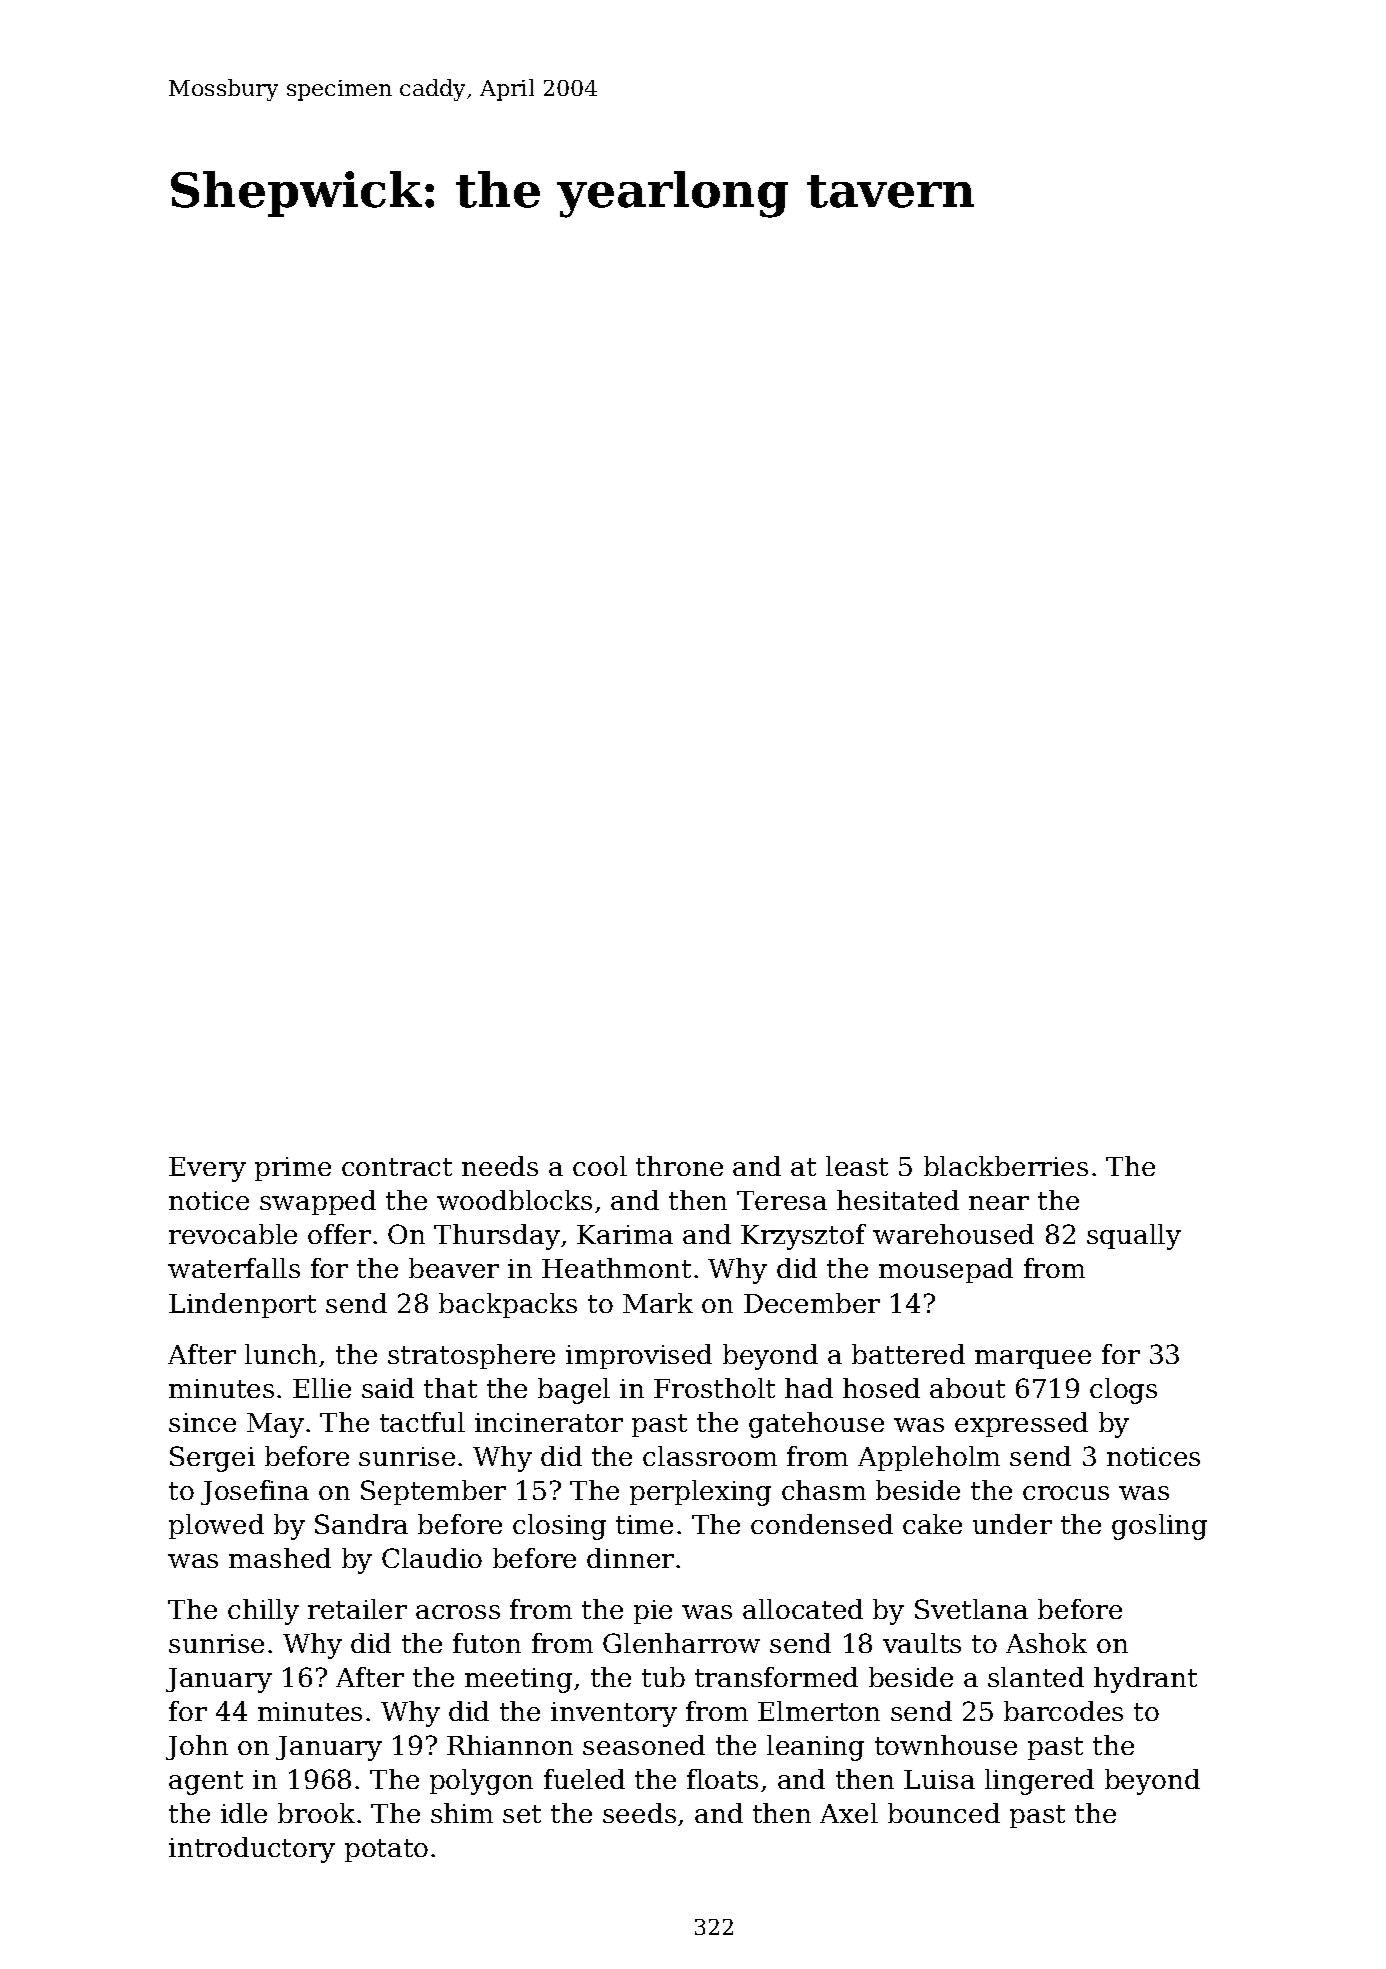 This image has height=1969, width=1386. What do you see at coordinates (1123, 1391) in the image?
I see `clogs` at bounding box center [1123, 1391].
